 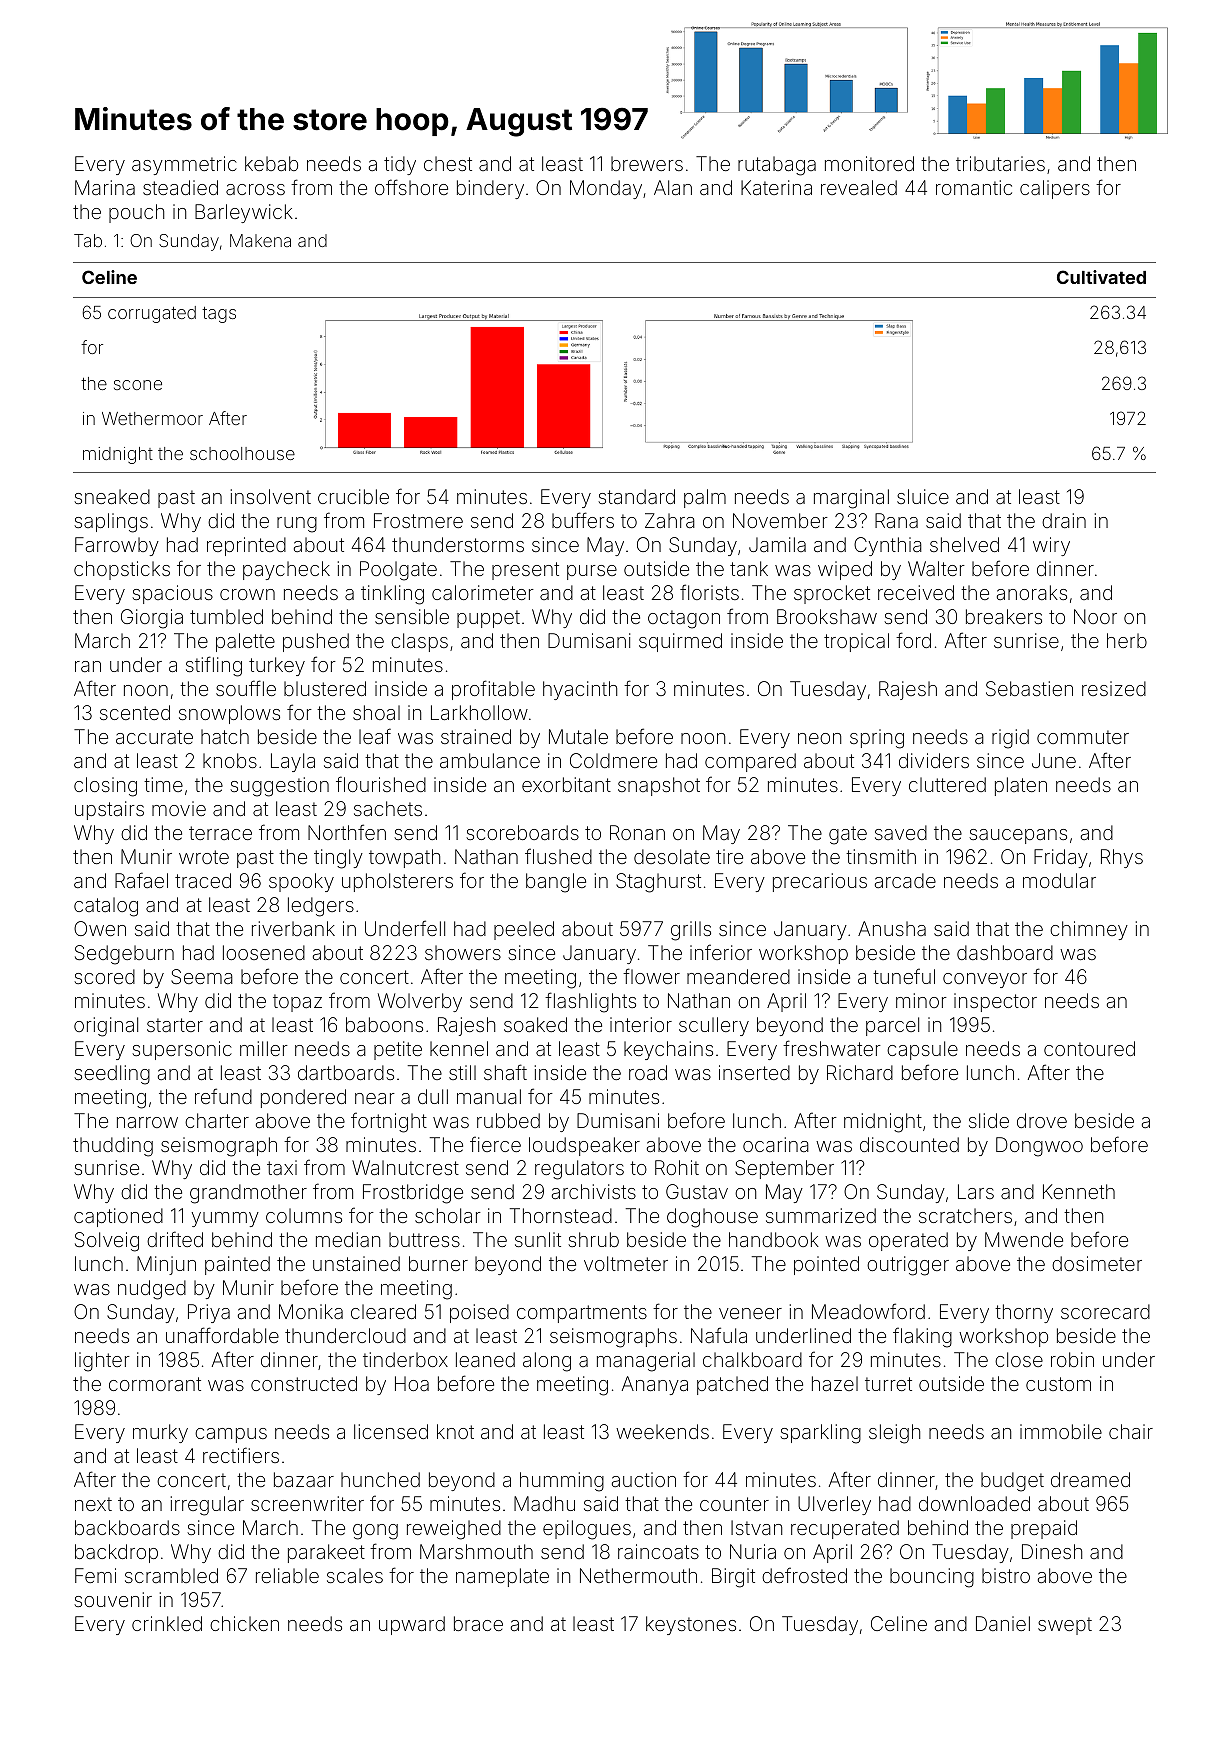 I want to click on Seema, so click(x=202, y=976).
